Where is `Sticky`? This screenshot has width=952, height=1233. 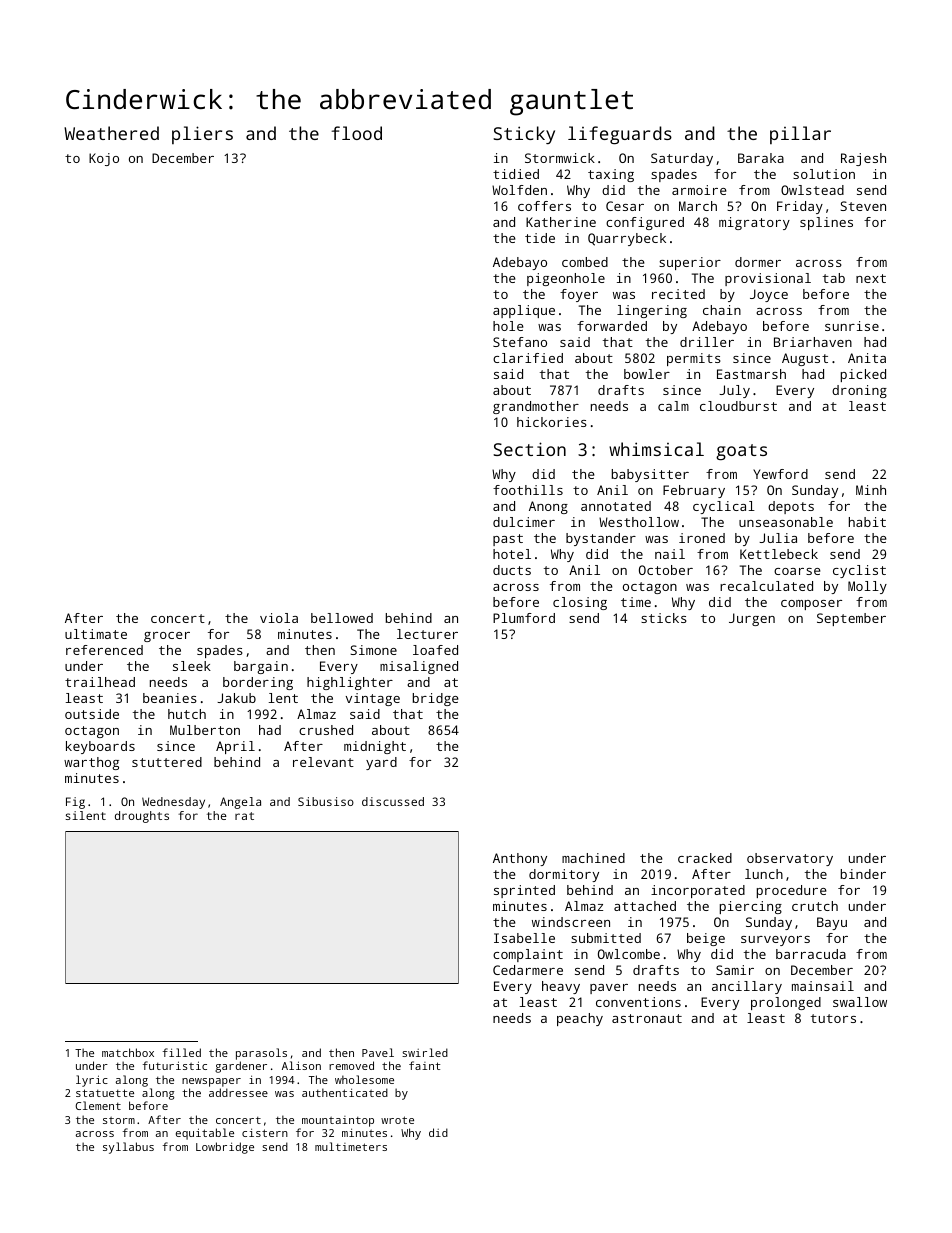
Sticky is located at coordinates (524, 135).
